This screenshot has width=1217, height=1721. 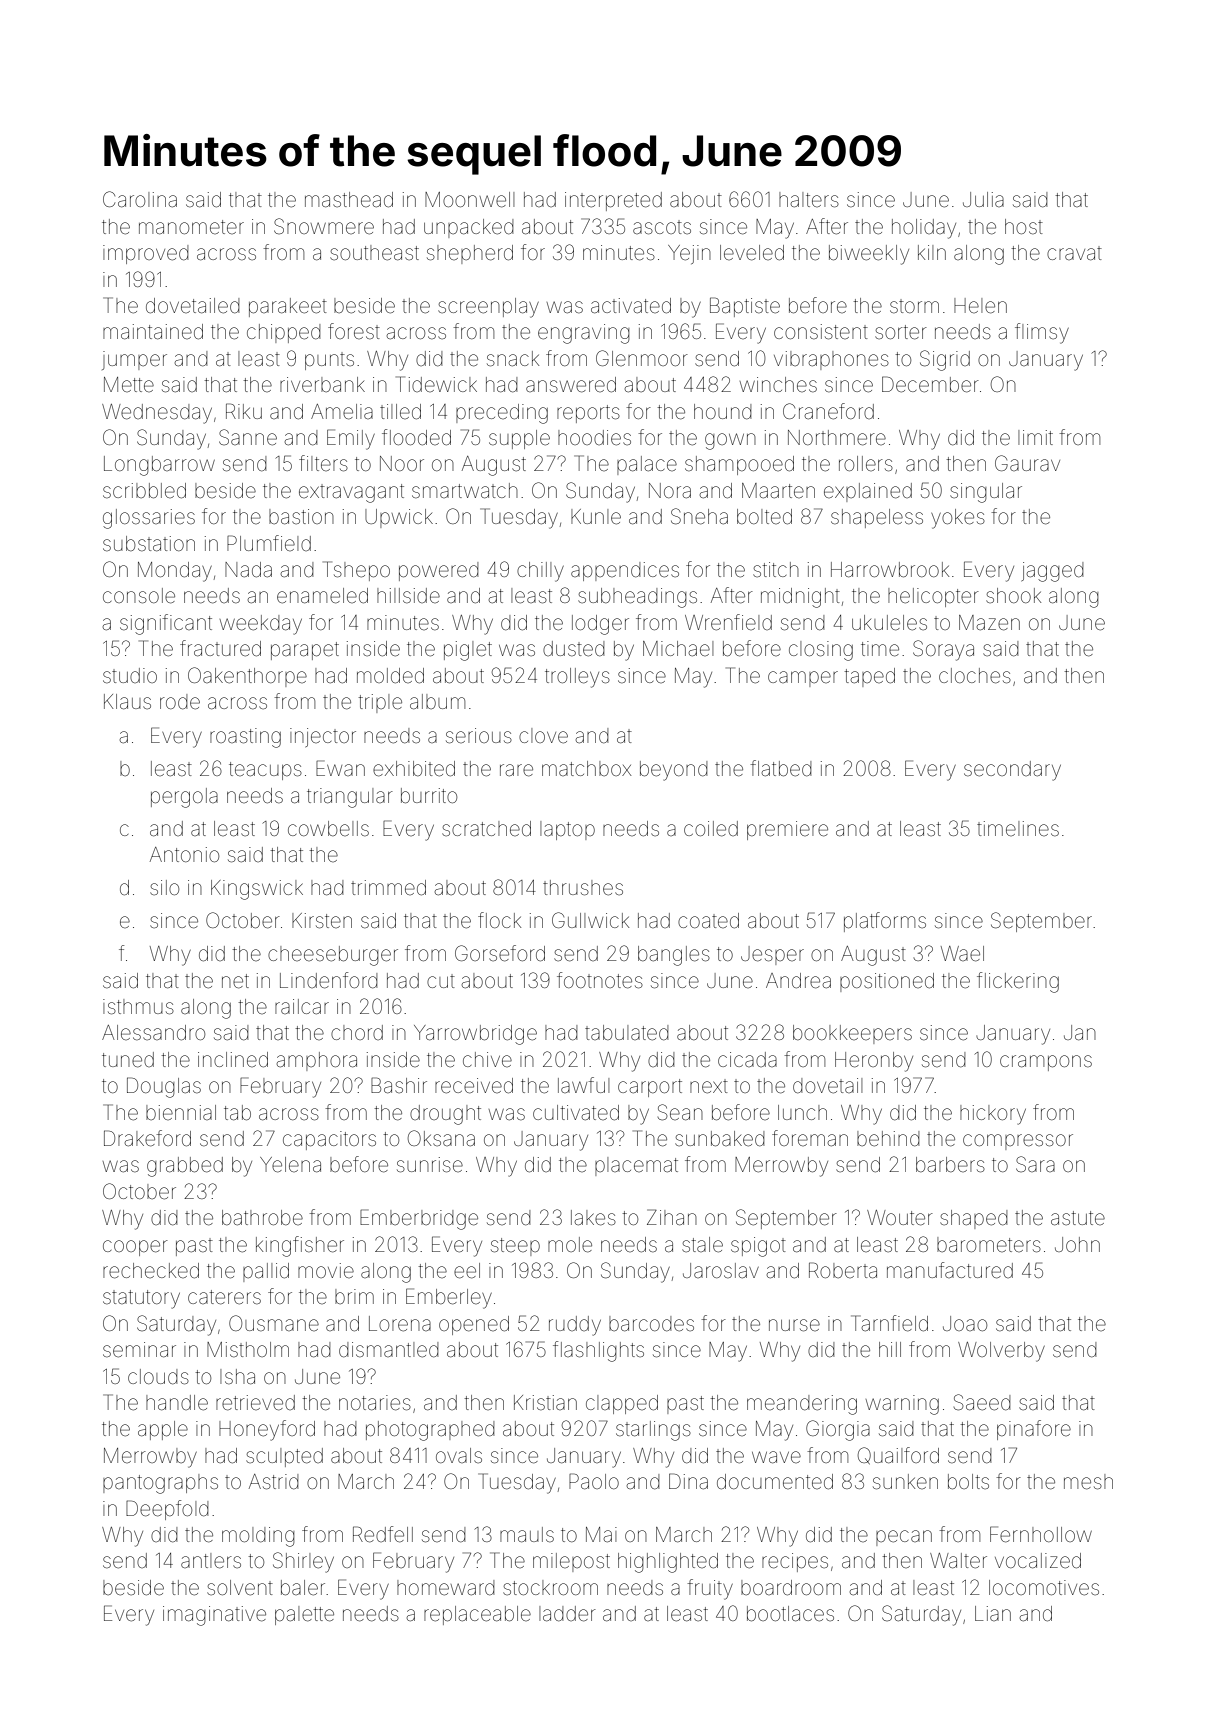 I want to click on caterers, so click(x=224, y=1297).
